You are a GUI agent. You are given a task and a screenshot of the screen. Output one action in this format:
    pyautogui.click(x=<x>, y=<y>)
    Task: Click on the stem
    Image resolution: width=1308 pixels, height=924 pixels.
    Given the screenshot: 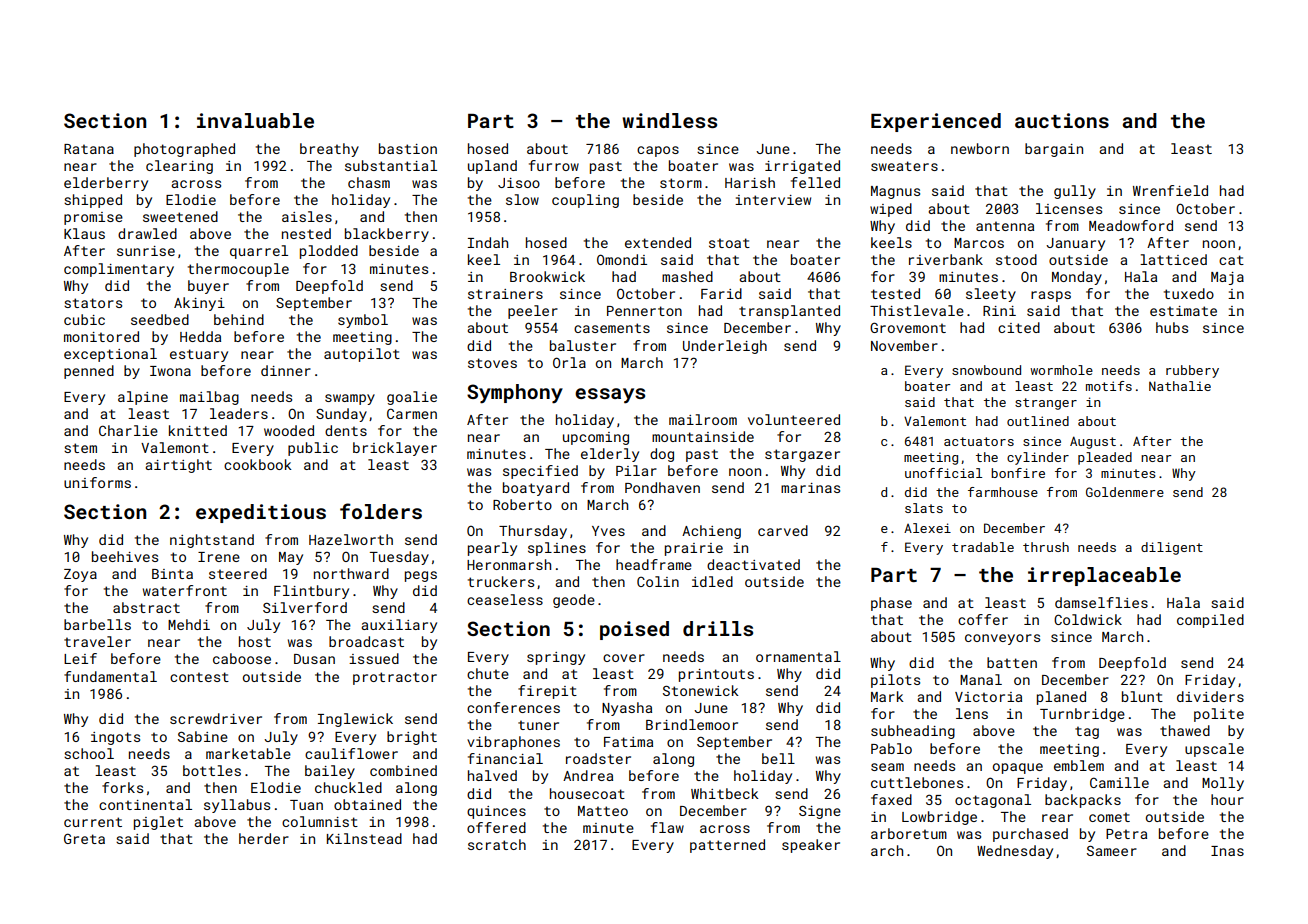 What is the action you would take?
    pyautogui.click(x=80, y=448)
